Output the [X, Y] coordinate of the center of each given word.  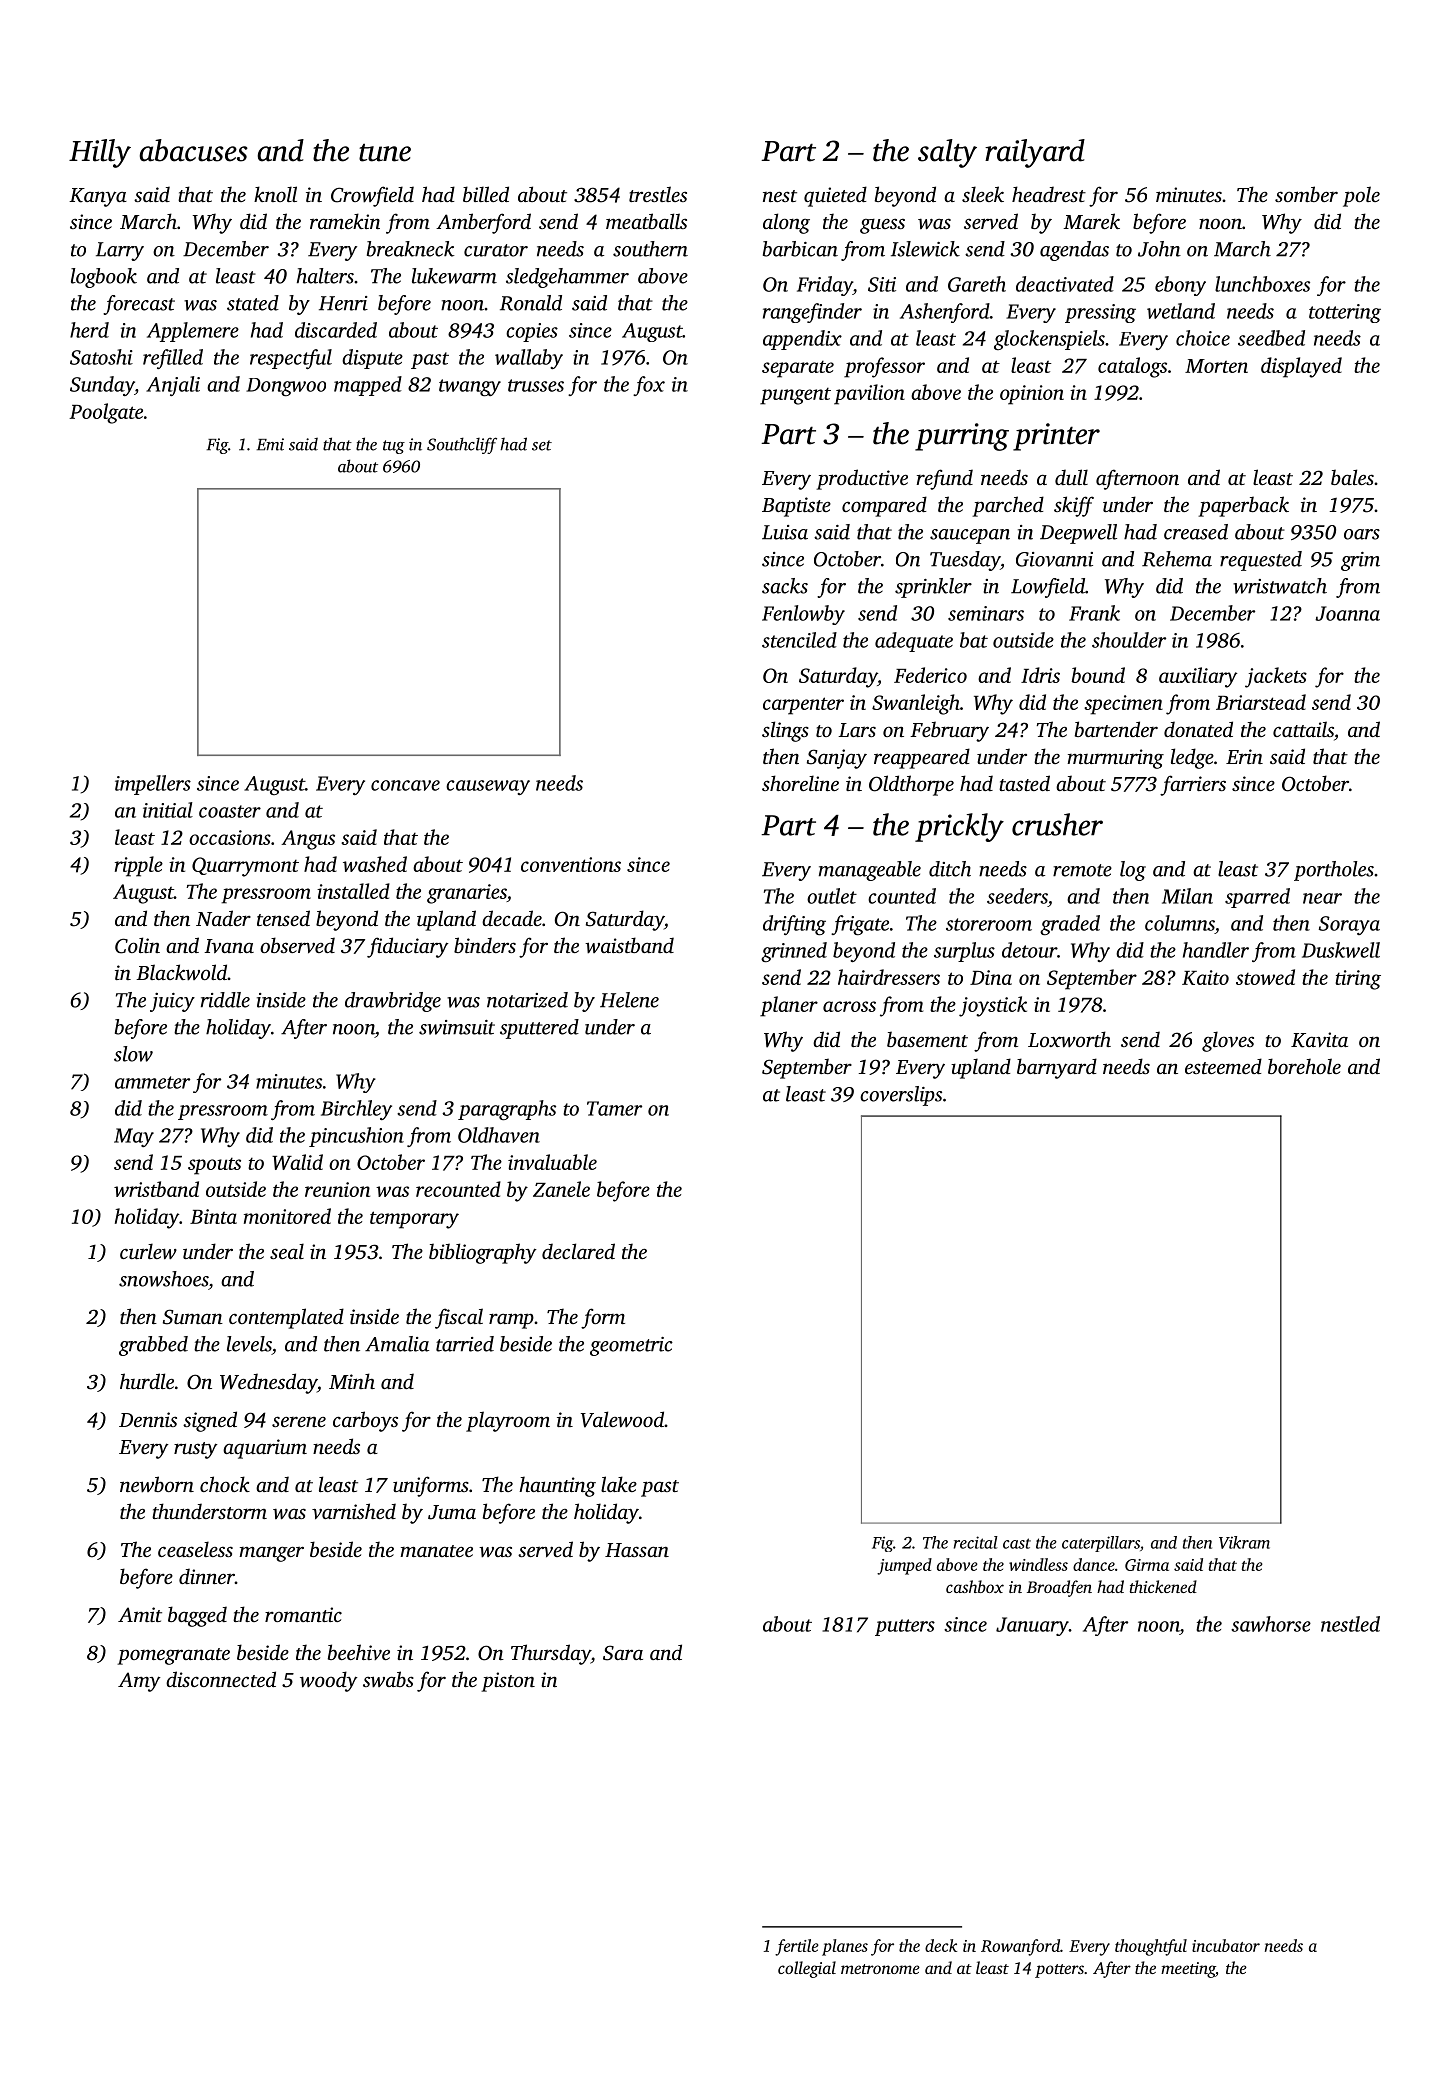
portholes [1334, 871]
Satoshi [101, 357]
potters [1059, 1971]
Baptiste [796, 507]
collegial [807, 1969]
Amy [139, 1682]
